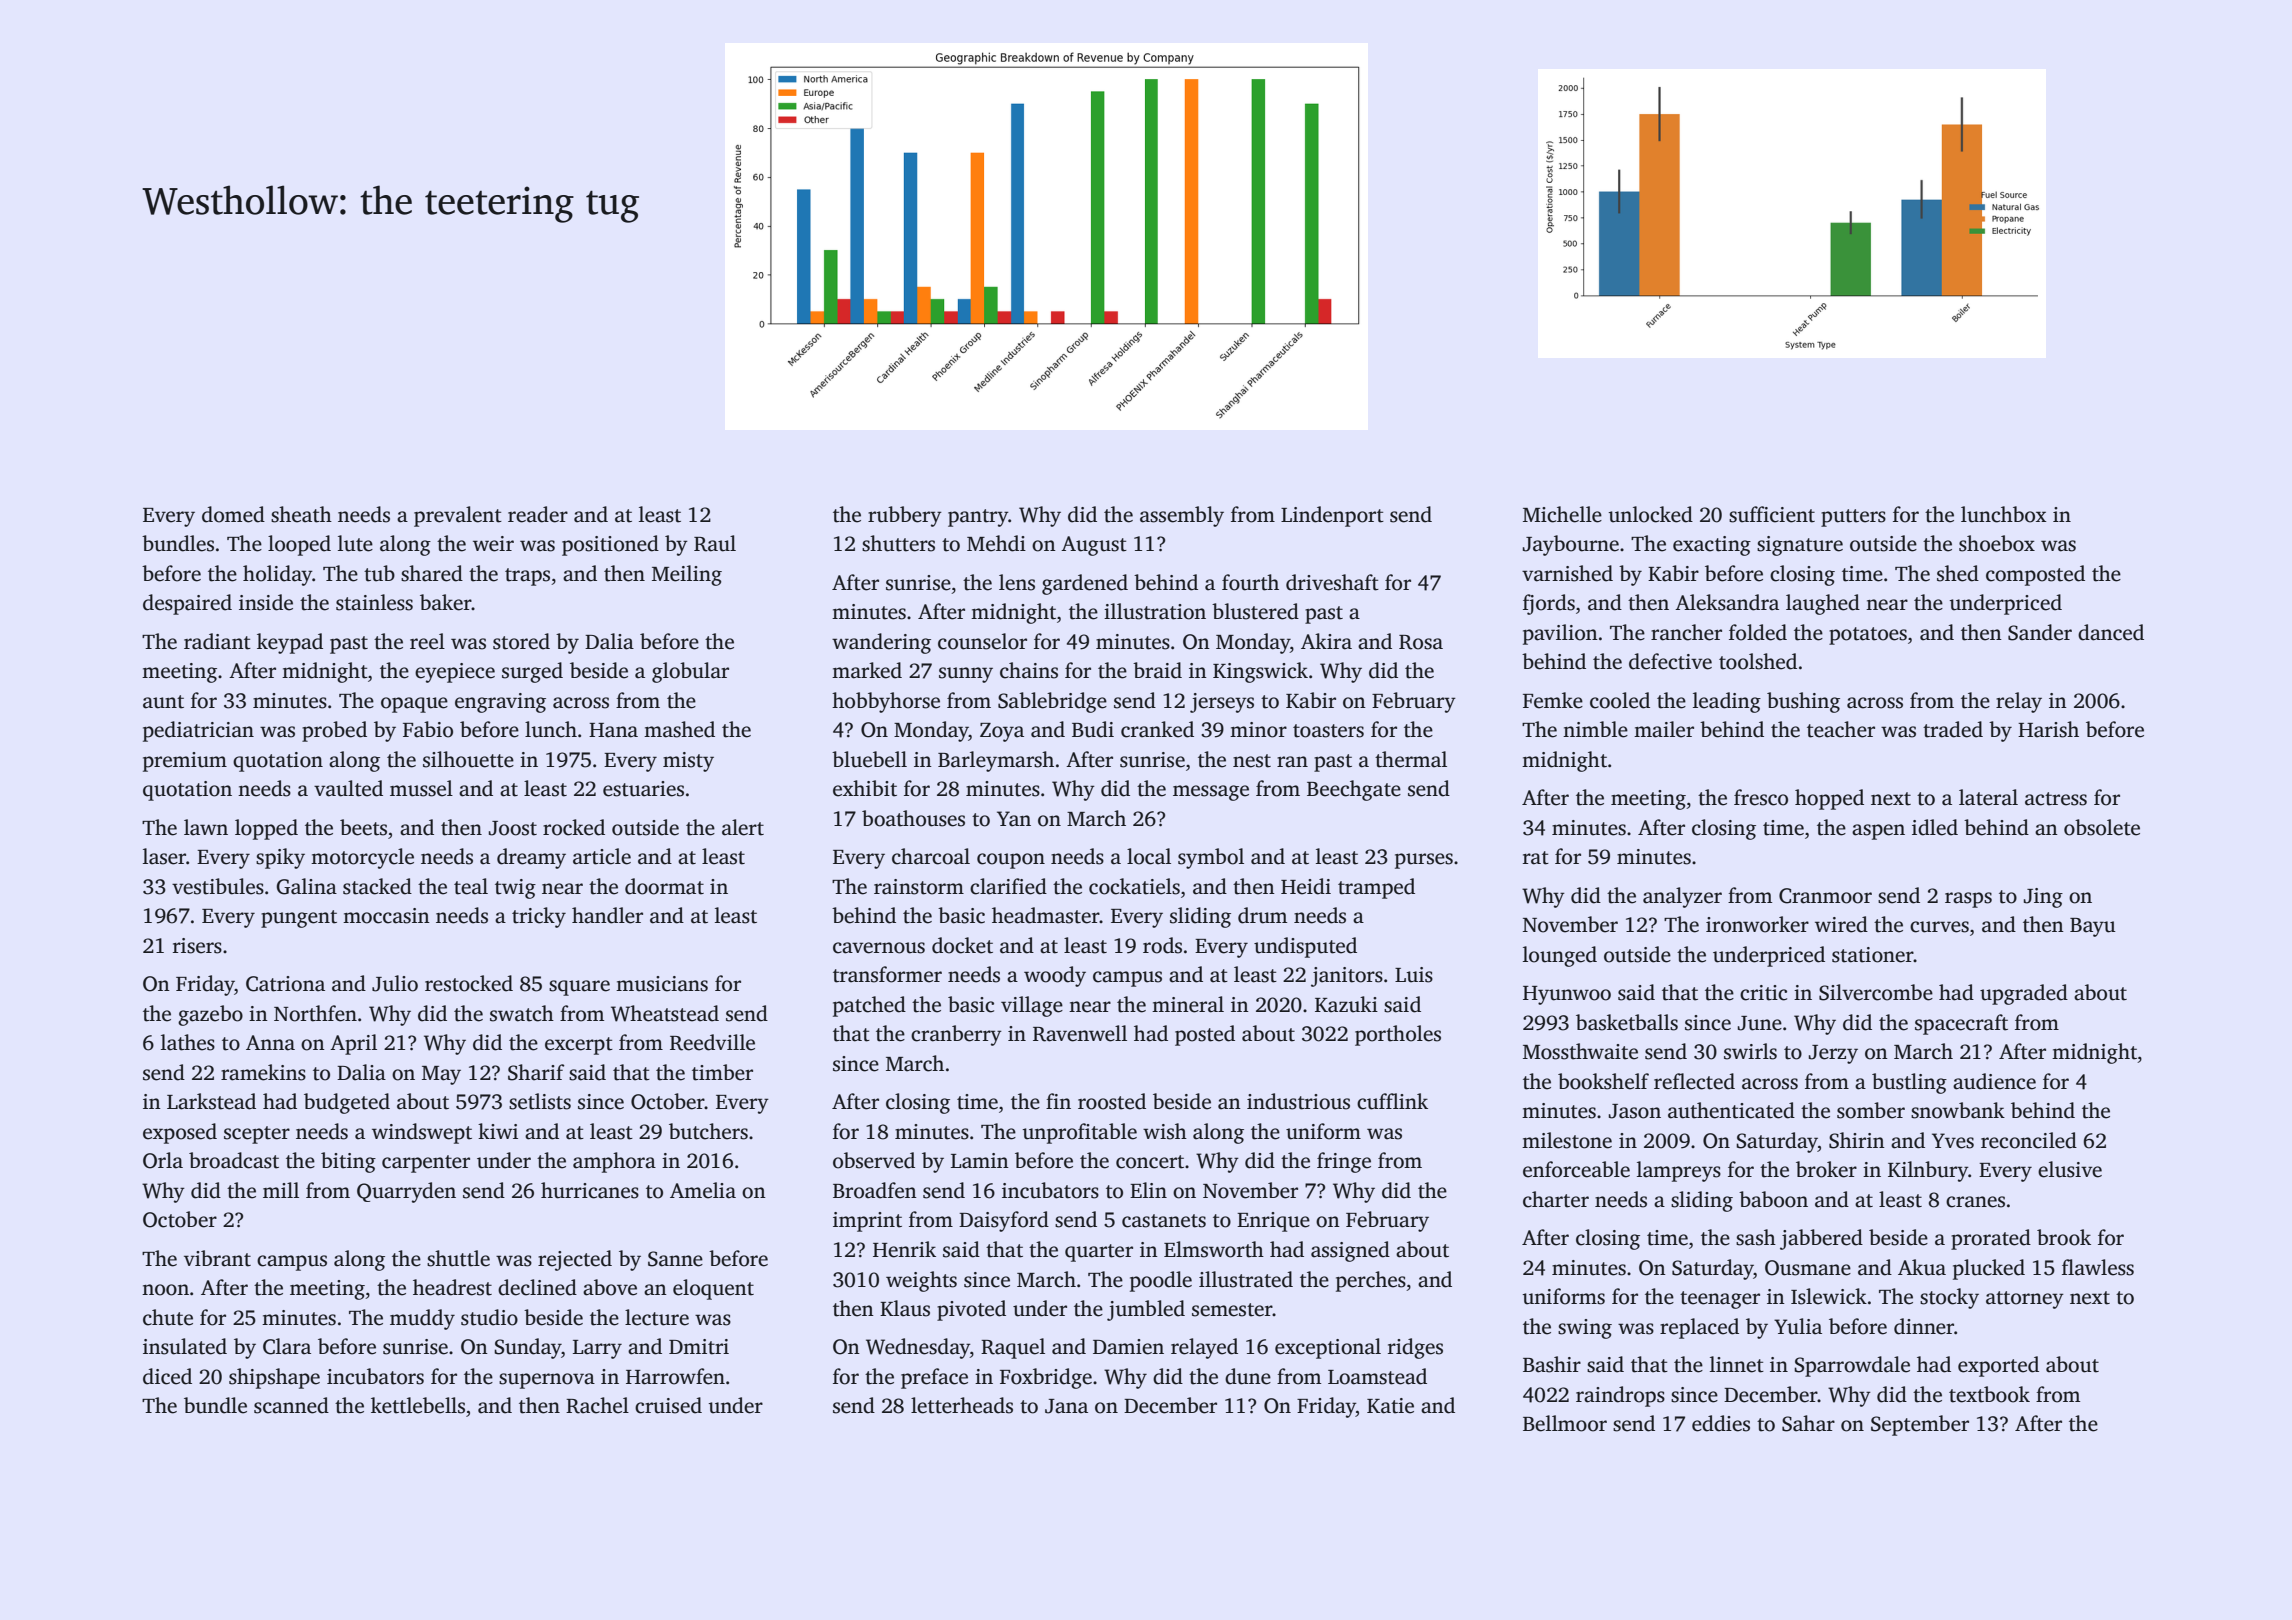 This screenshot has height=1620, width=2292. I want to click on lateral, so click(1988, 797).
